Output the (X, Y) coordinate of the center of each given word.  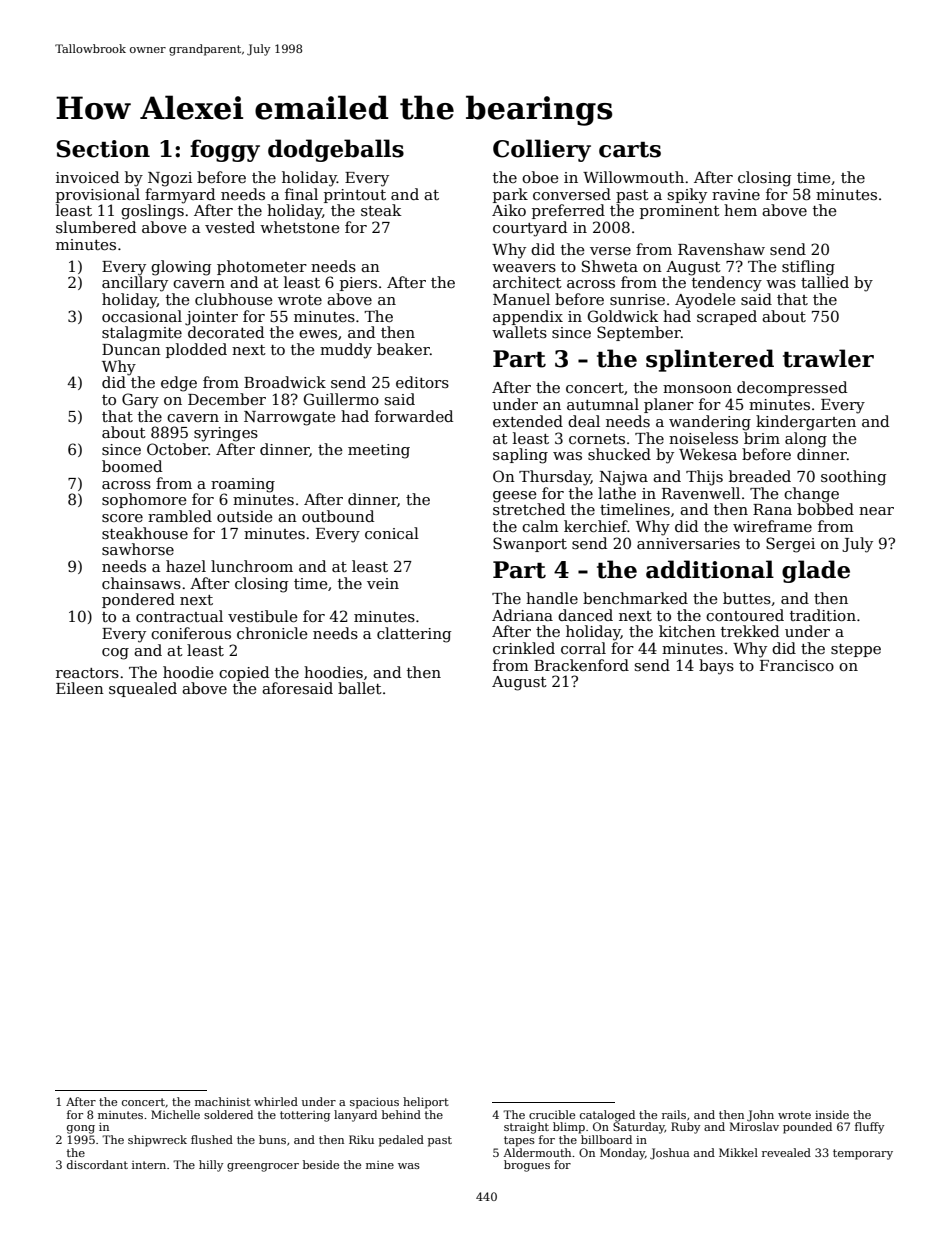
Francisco (797, 665)
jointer (211, 318)
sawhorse (138, 549)
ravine (736, 194)
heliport (426, 1103)
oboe (540, 177)
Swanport (530, 544)
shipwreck (157, 1141)
